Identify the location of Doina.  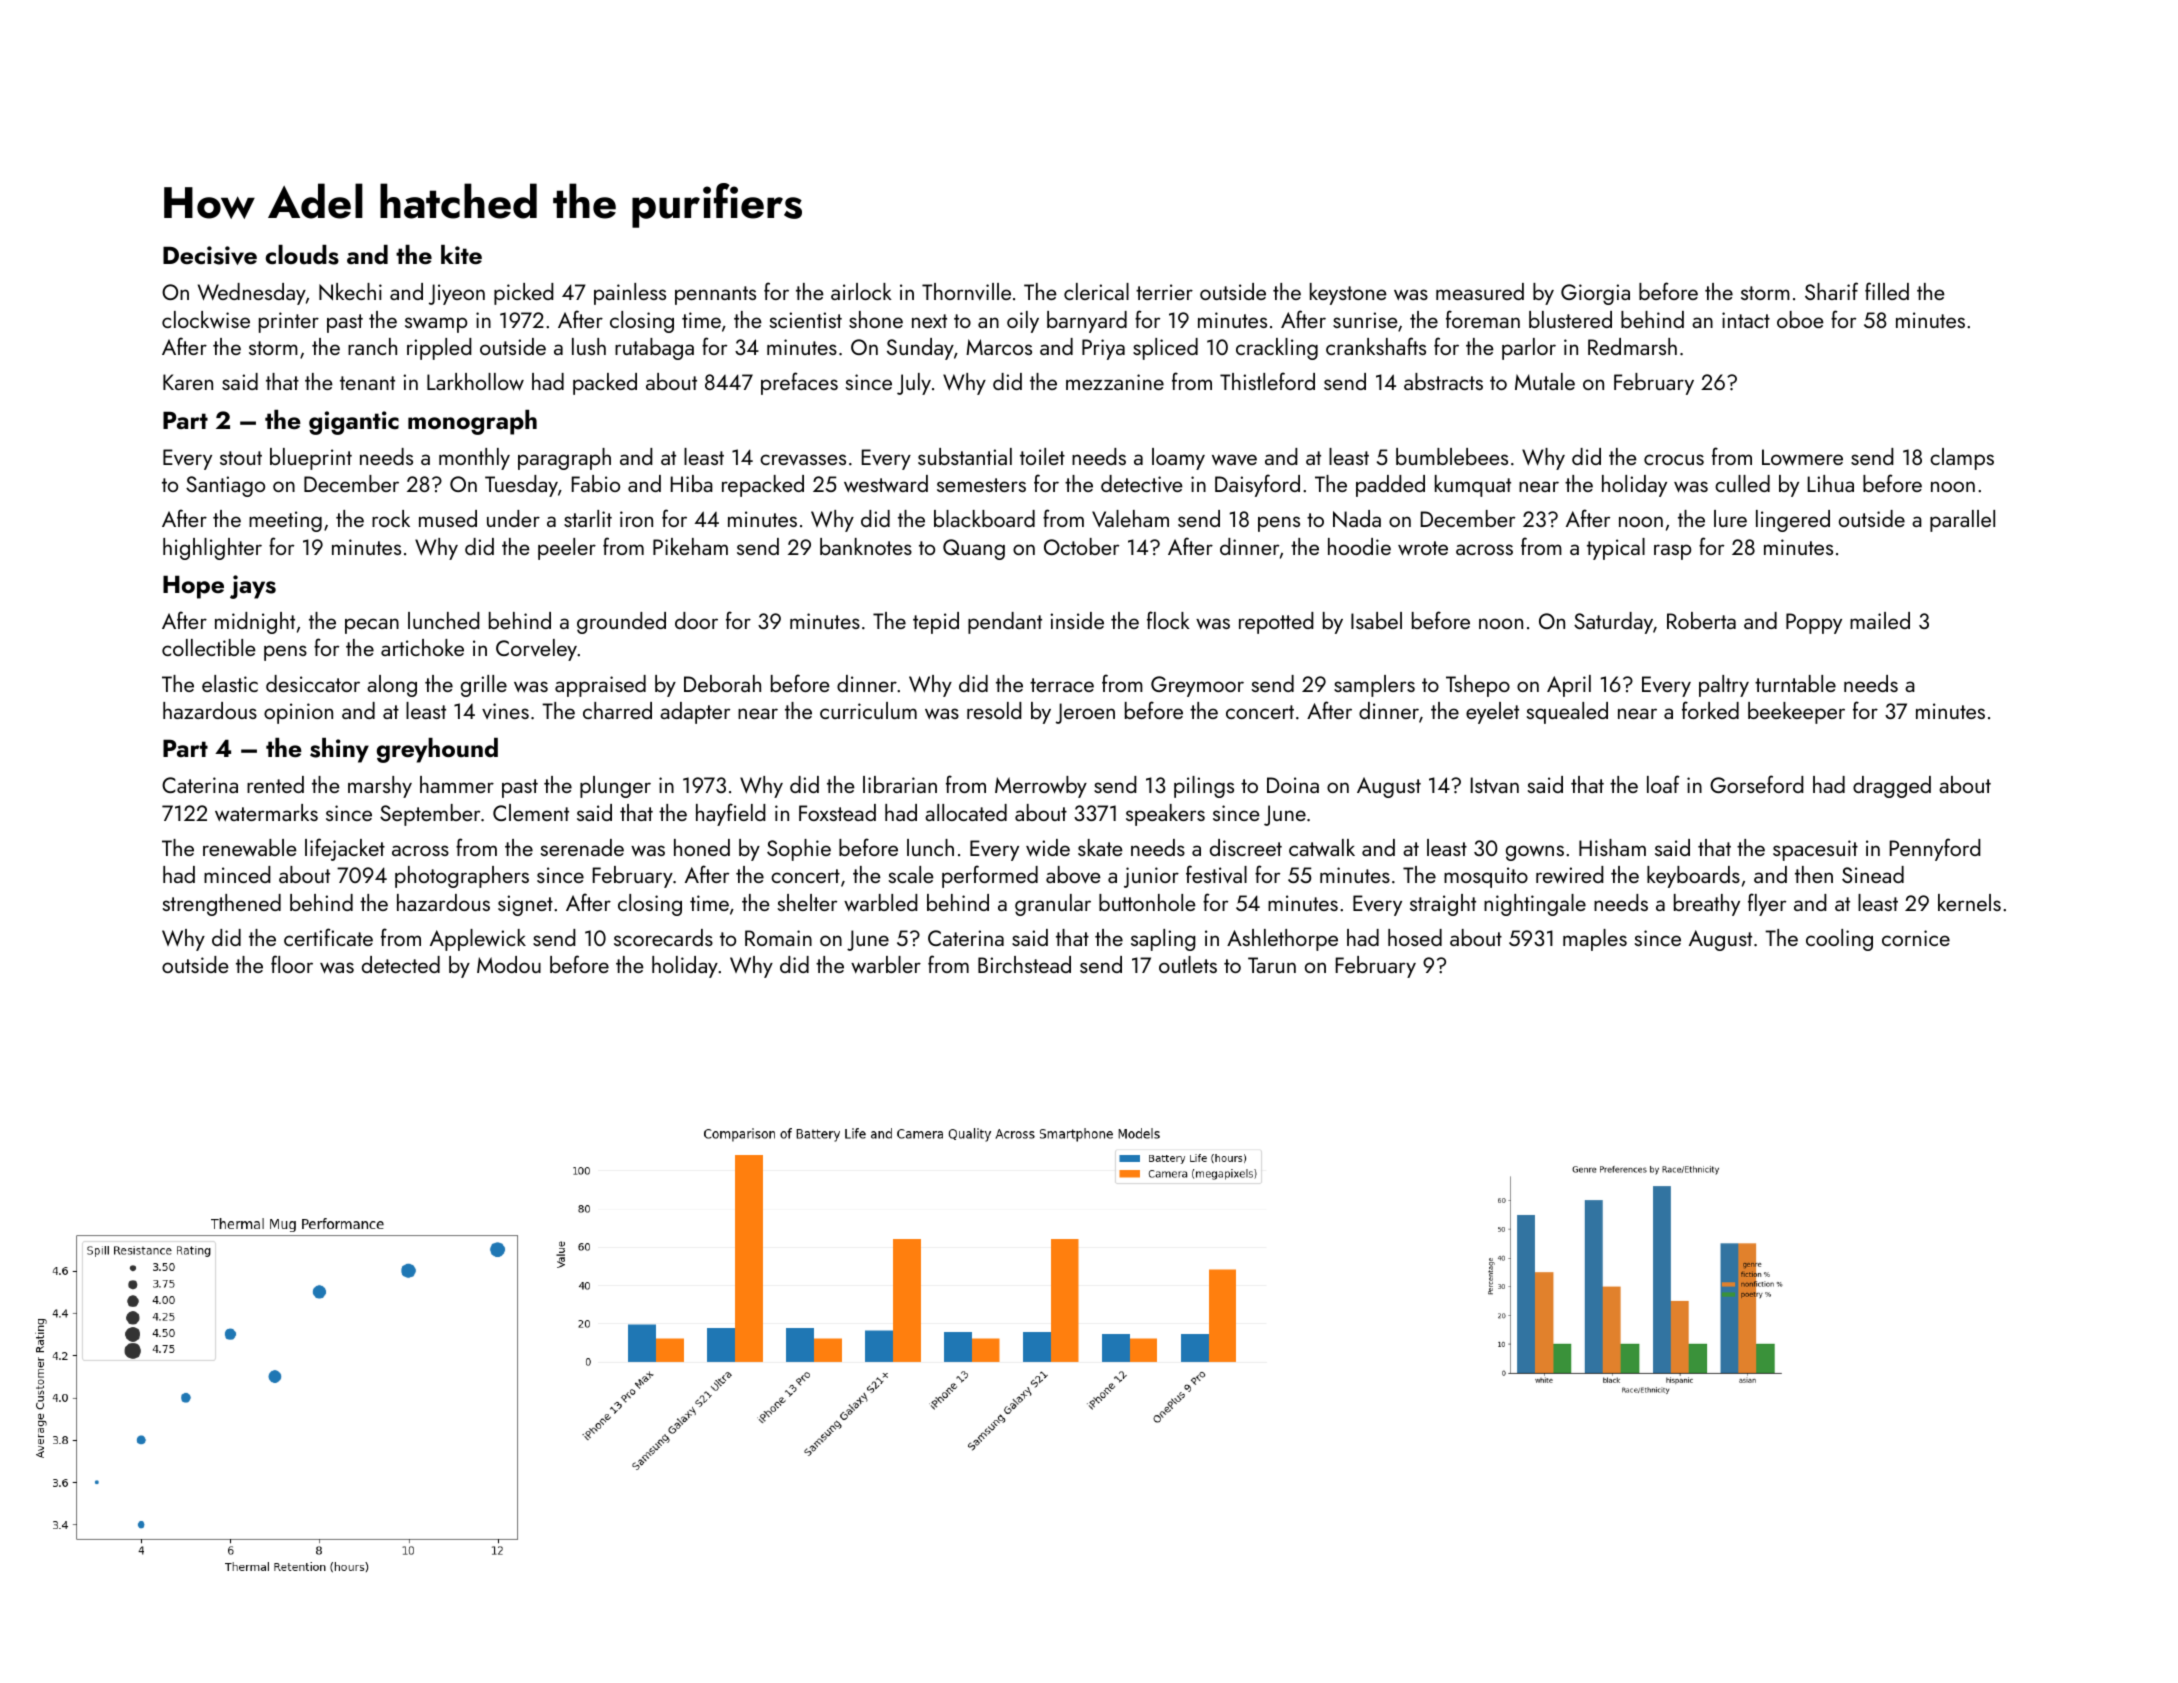
(1293, 785).
